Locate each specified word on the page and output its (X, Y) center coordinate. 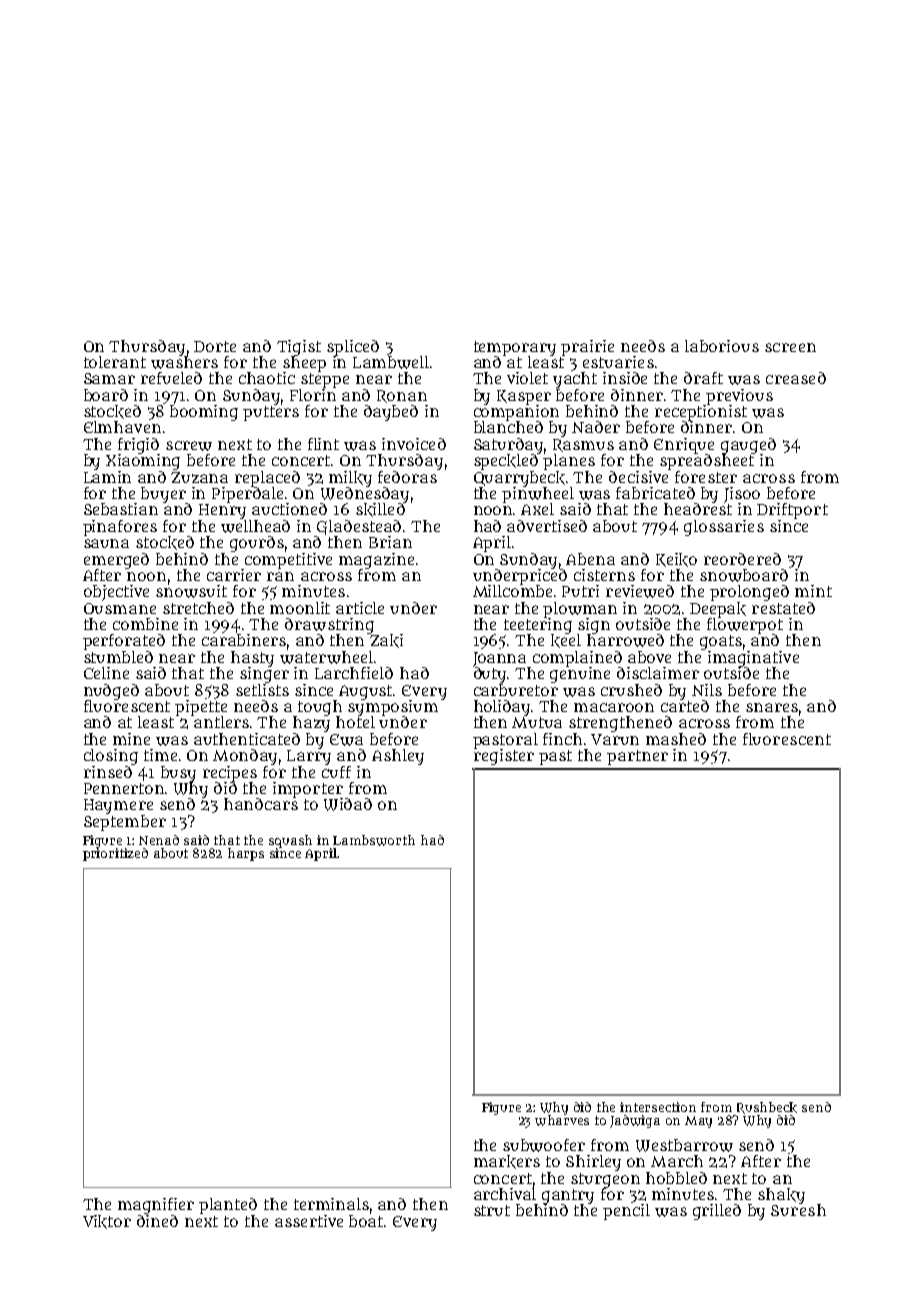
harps (246, 854)
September (125, 823)
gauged (748, 446)
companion (516, 413)
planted (228, 1206)
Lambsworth (374, 840)
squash (290, 841)
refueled (171, 378)
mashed (676, 739)
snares (772, 707)
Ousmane (120, 608)
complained (577, 659)
